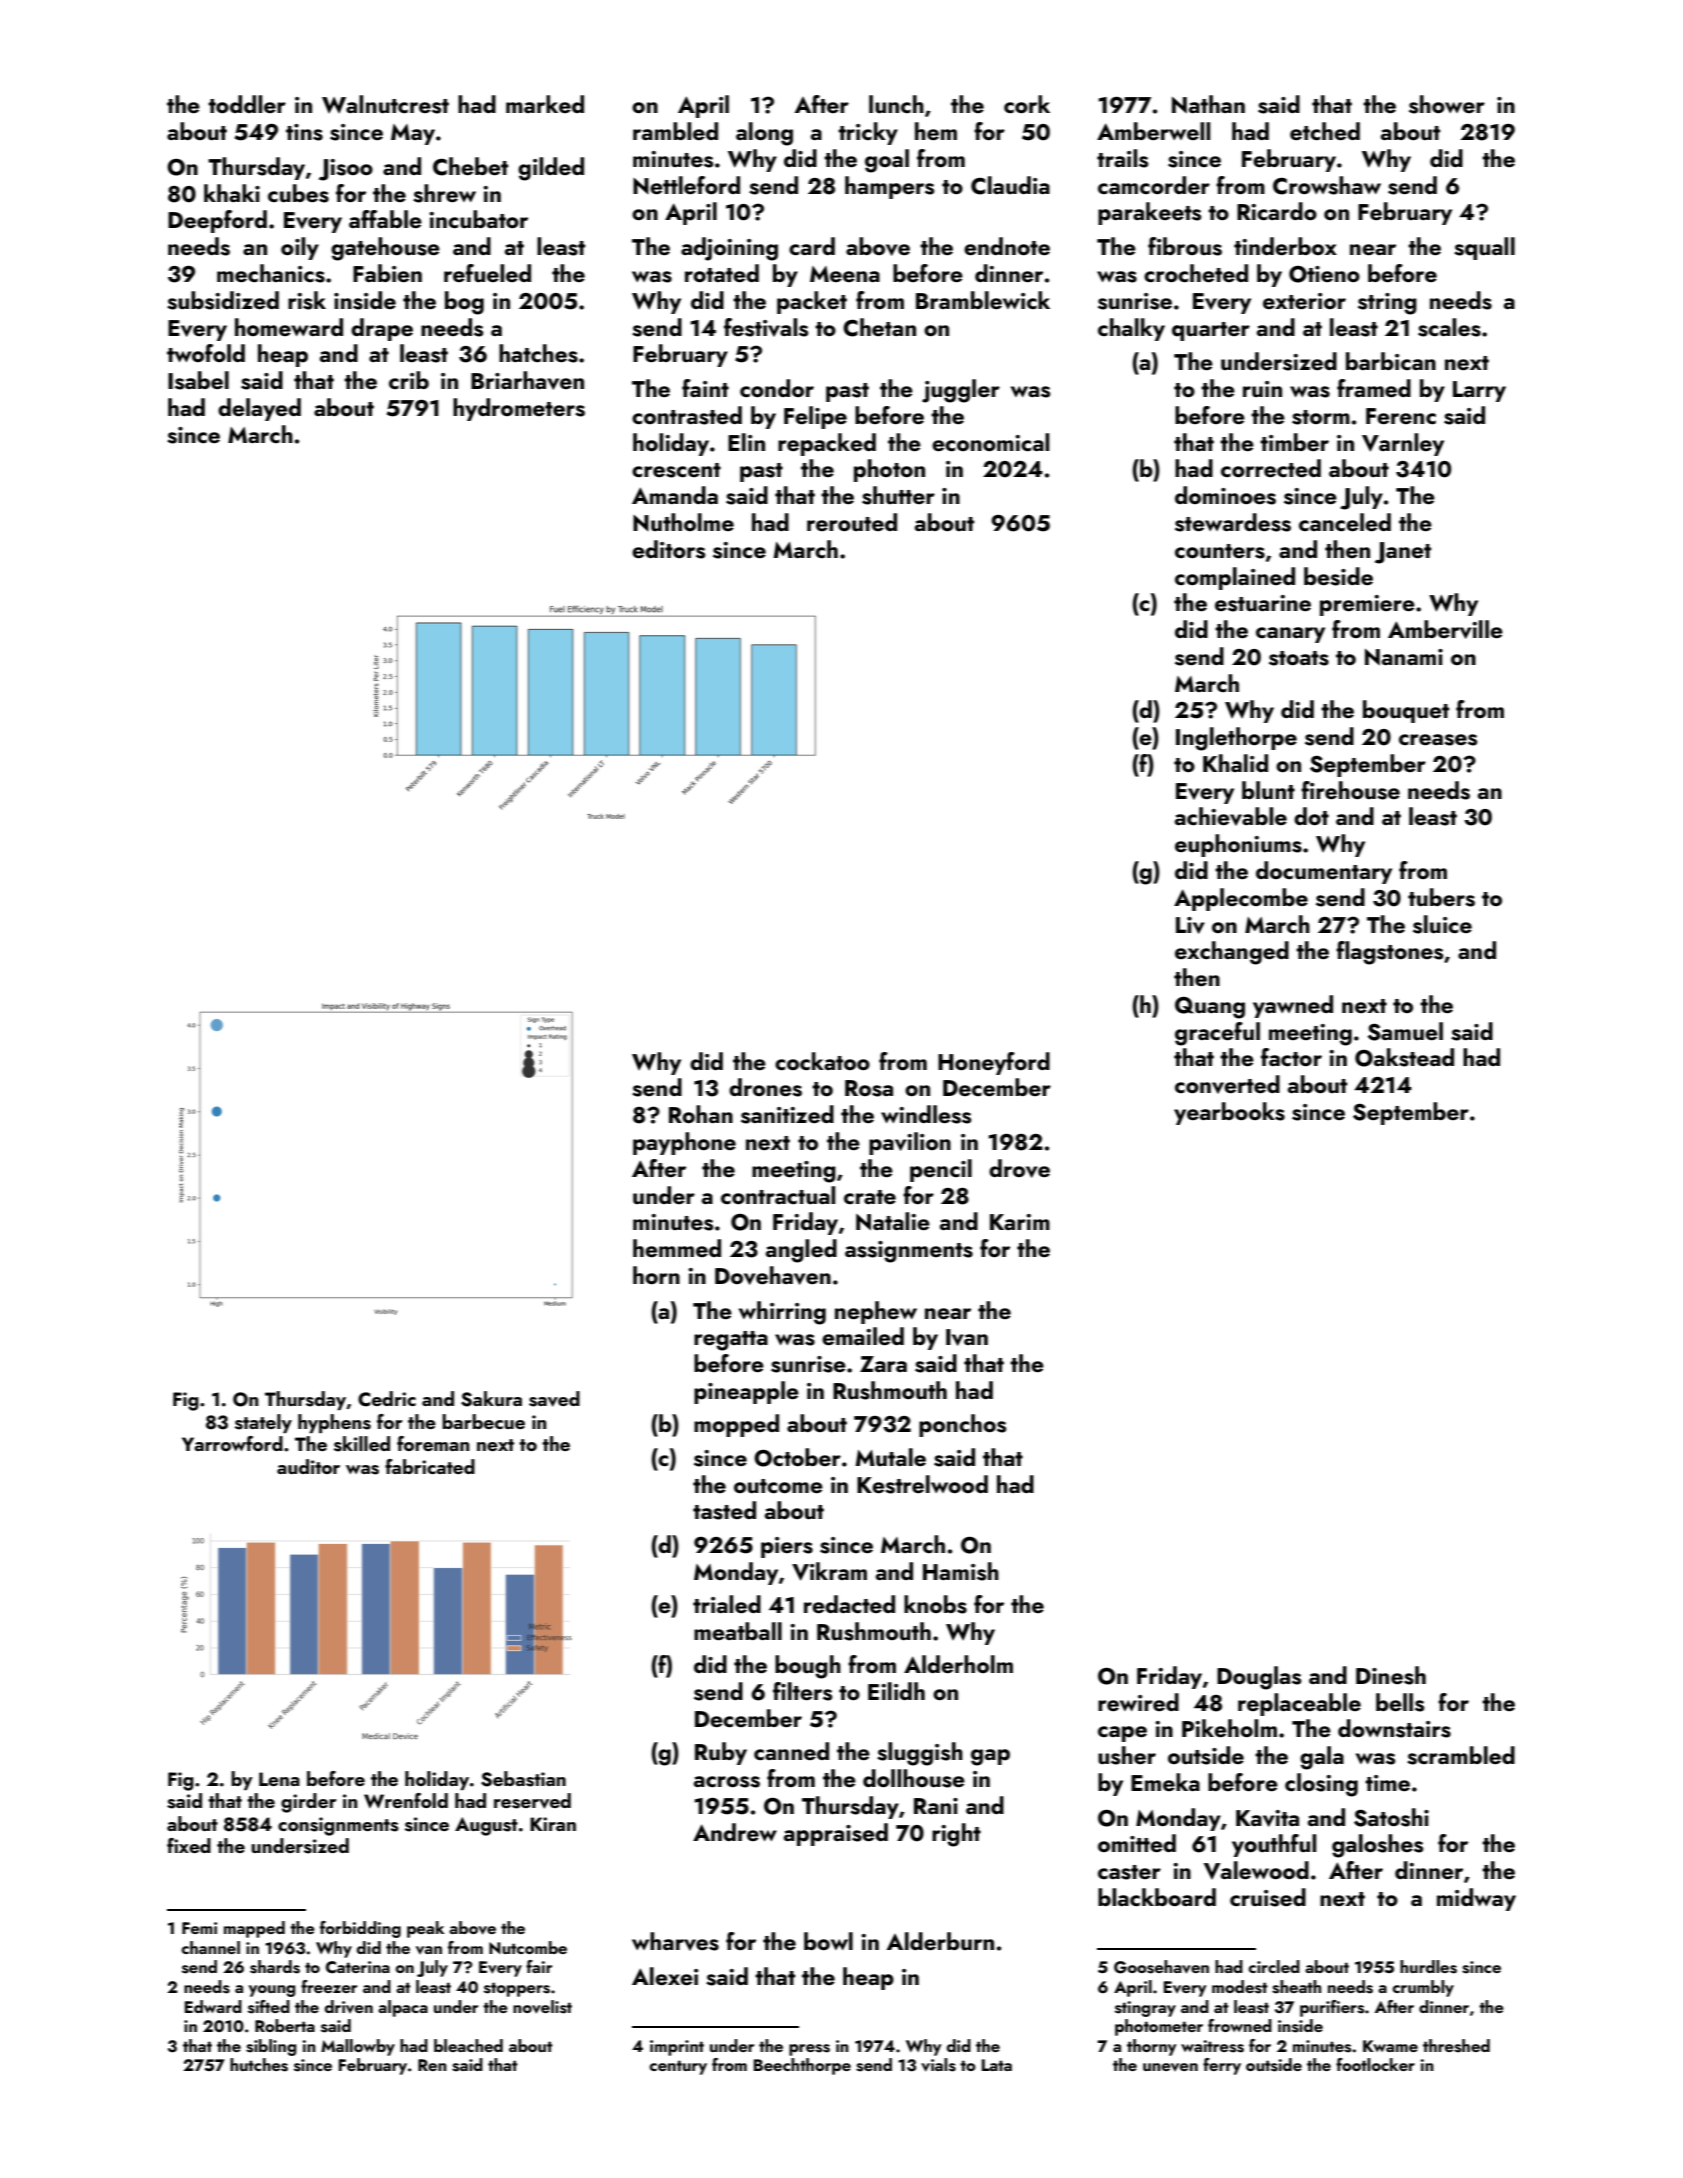 This screenshot has width=1683, height=2178. I want to click on hydrometers, so click(519, 409).
